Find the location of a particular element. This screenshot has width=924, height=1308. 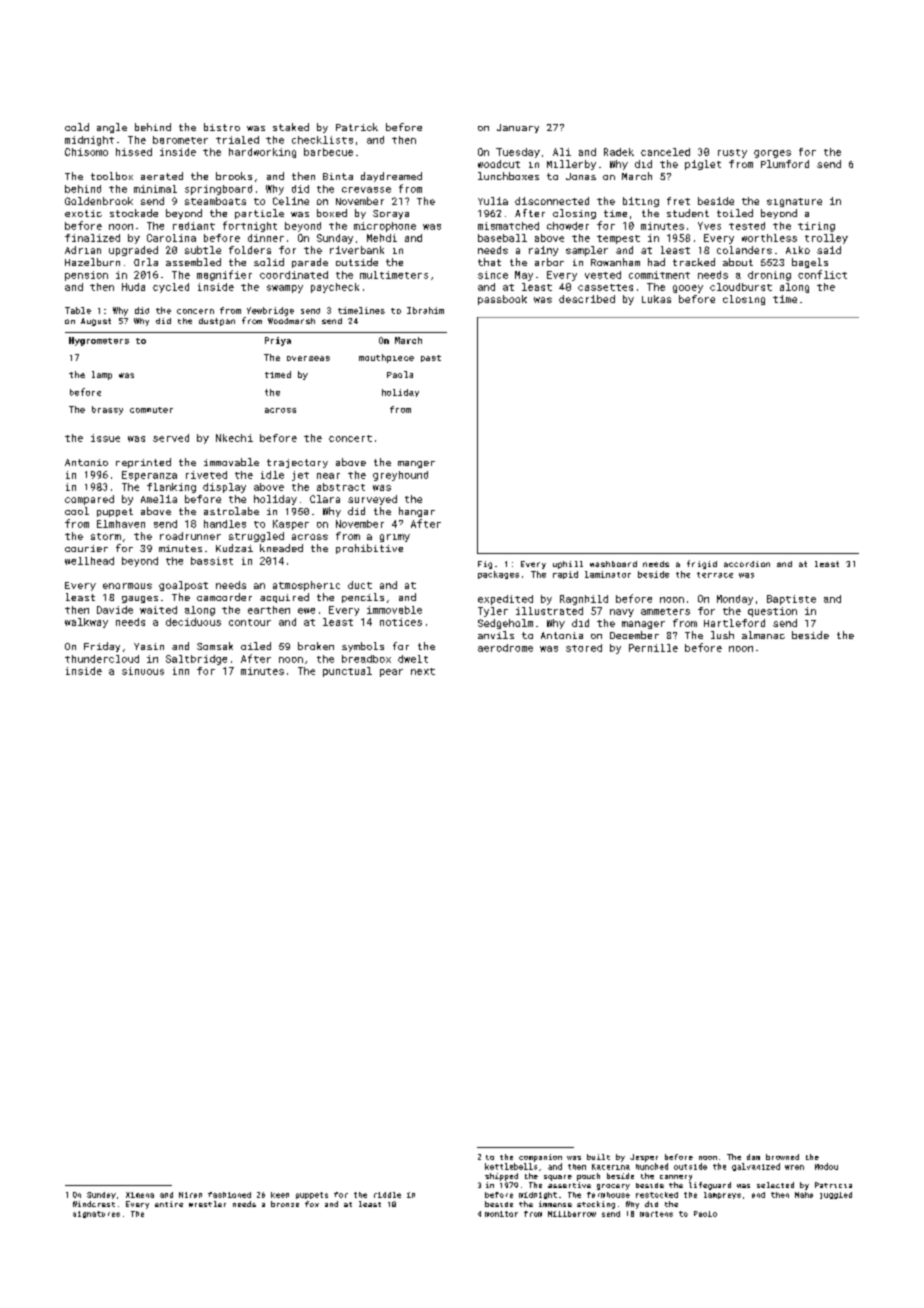

Windcrest is located at coordinates (94, 1204).
